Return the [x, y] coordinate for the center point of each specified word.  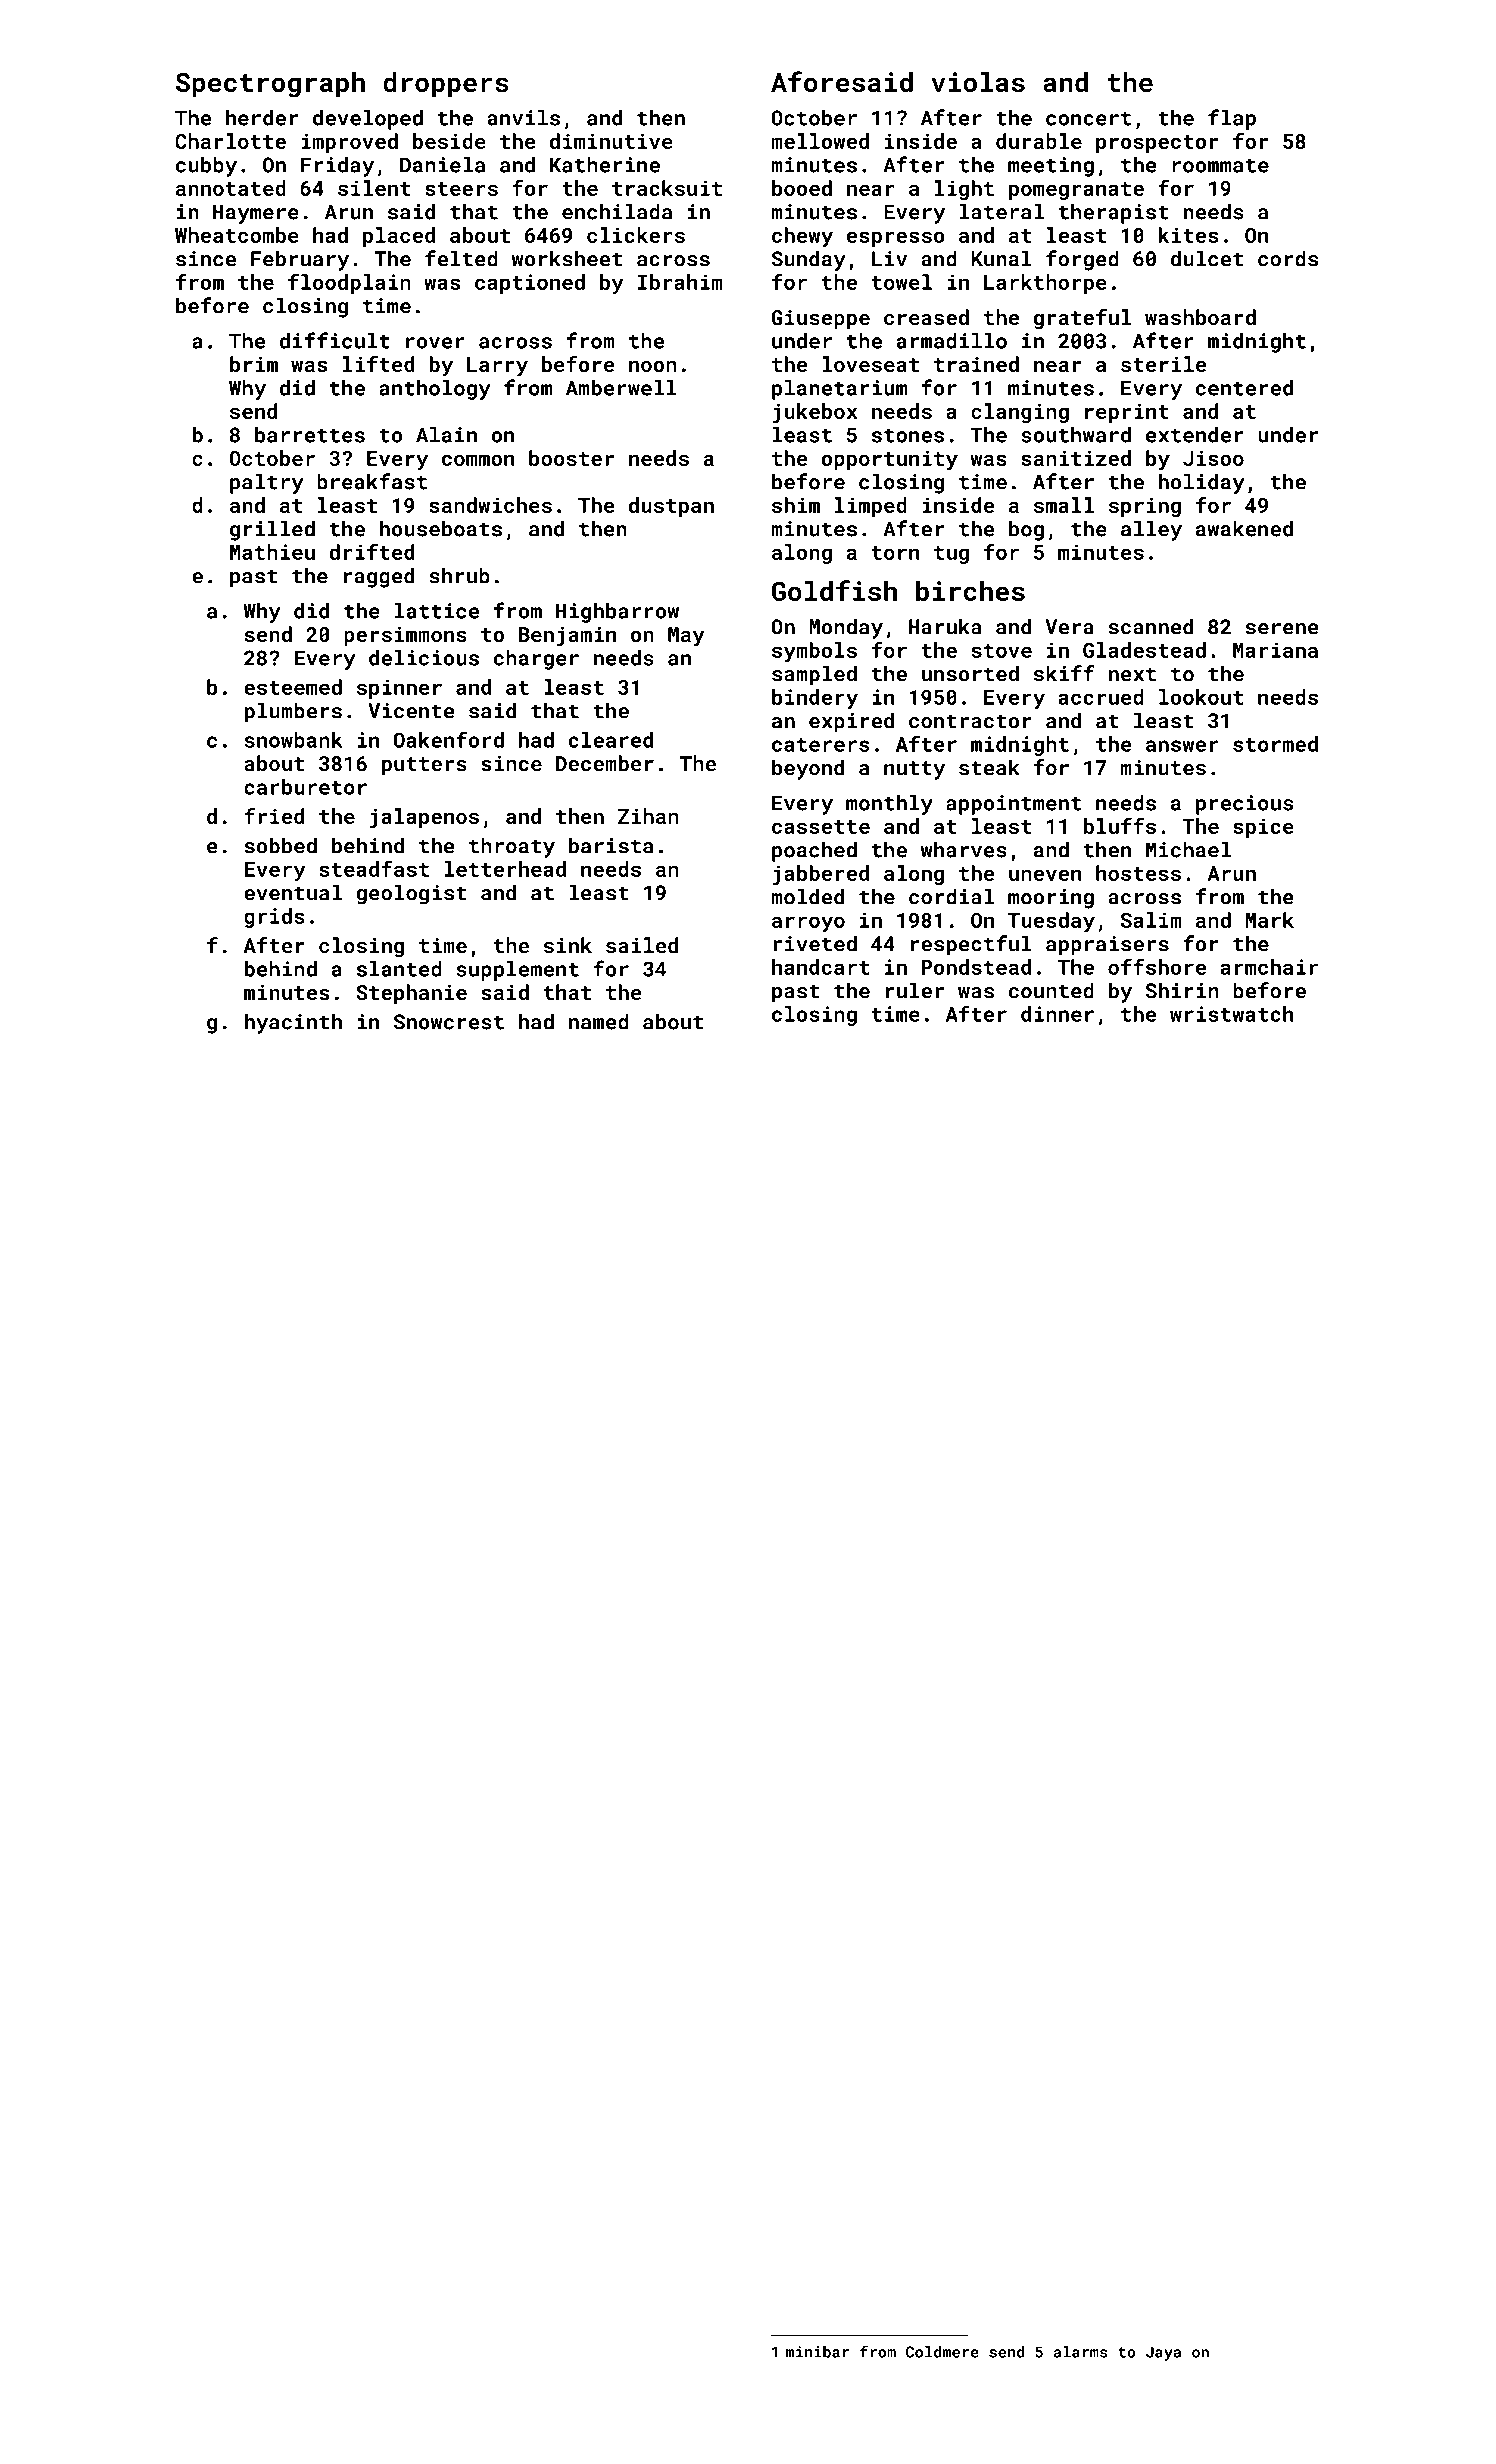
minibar [817, 2352]
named [599, 1021]
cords [1288, 258]
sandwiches [490, 505]
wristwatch [1232, 1014]
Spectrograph [270, 85]
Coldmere [942, 2352]
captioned [530, 284]
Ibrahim [680, 282]
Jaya [1163, 2353]
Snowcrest [449, 1022]
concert [1088, 118]
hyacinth [293, 1023]
